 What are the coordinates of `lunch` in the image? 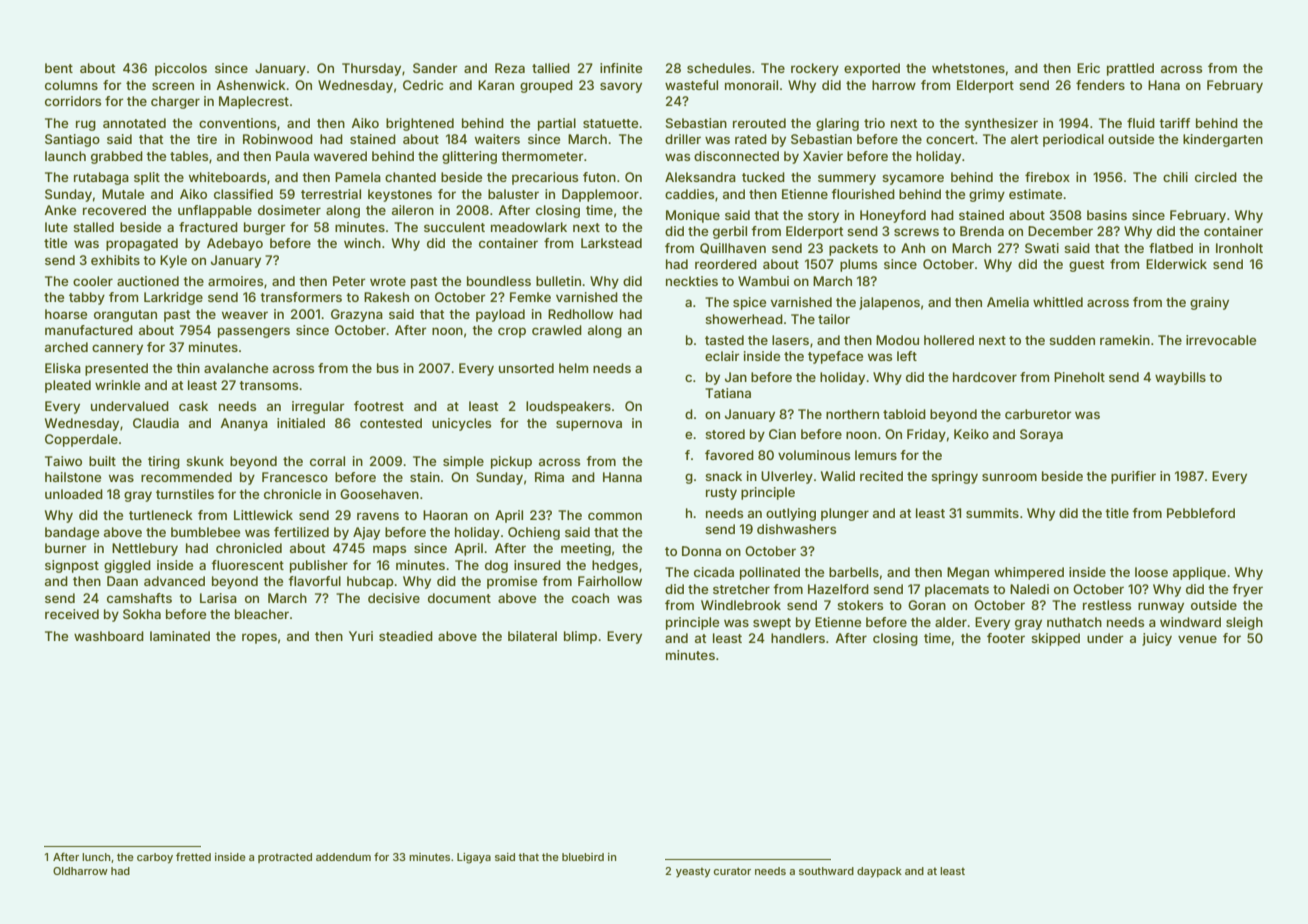 It's located at (96, 857).
